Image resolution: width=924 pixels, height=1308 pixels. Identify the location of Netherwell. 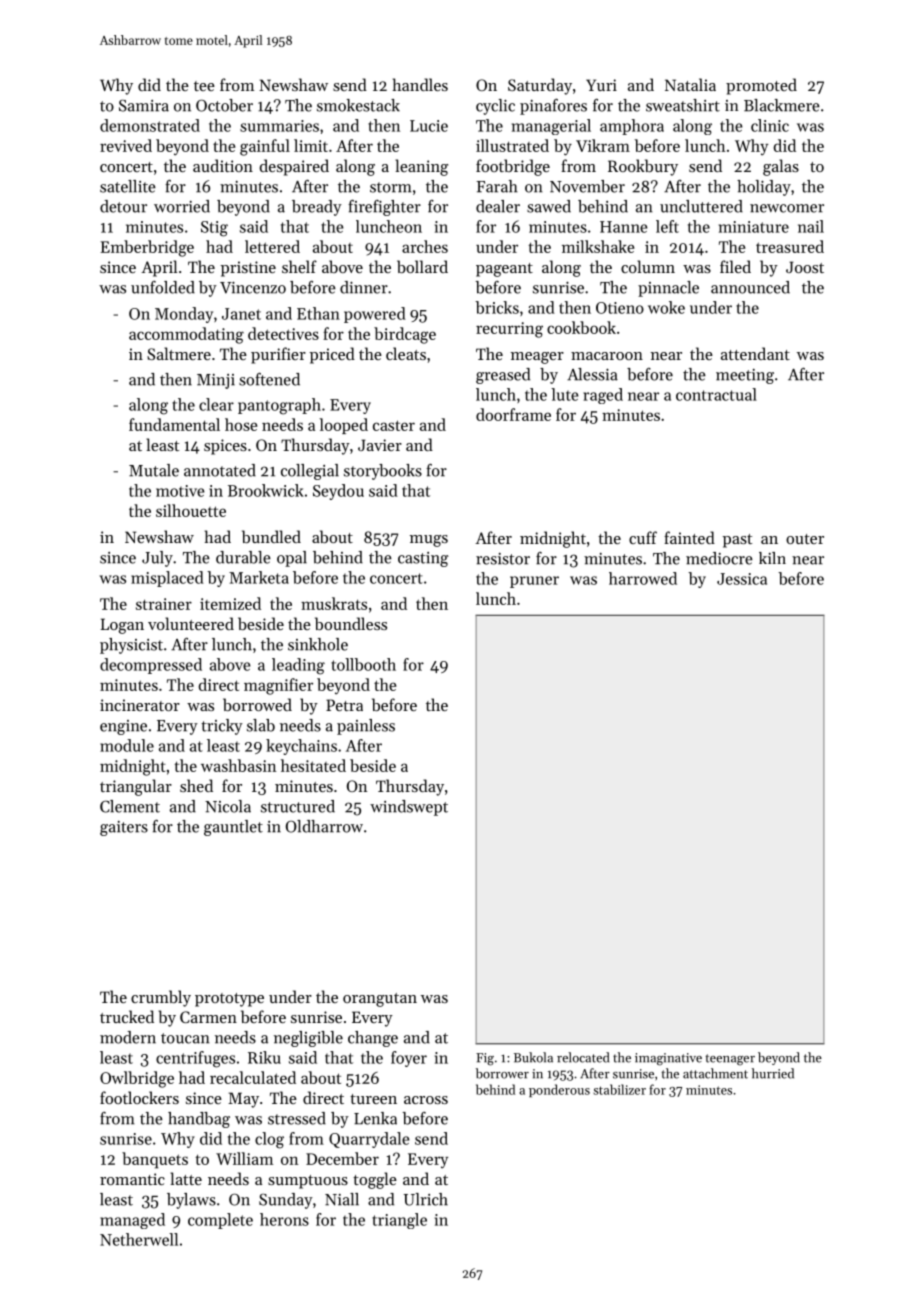
(139, 1239).
